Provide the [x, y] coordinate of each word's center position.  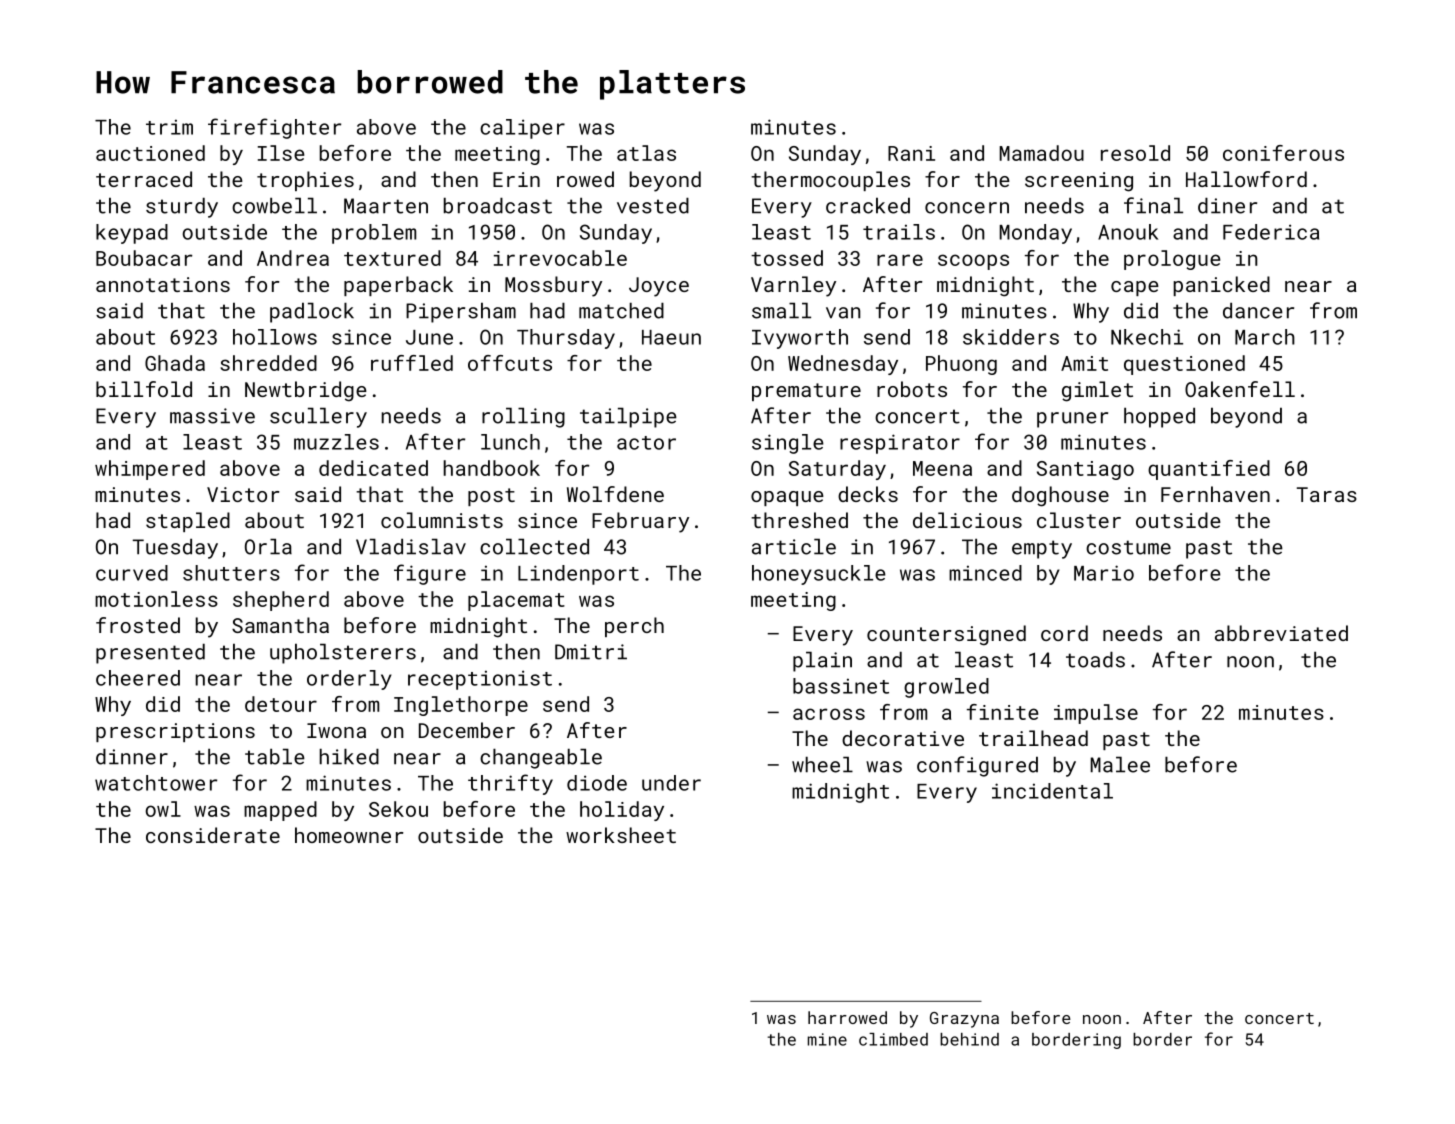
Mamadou [1042, 153]
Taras [1327, 494]
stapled [188, 522]
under [671, 783]
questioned [1184, 365]
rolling [523, 418]
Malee [1120, 765]
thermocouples [830, 181]
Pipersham [461, 313]
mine [827, 1039]
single [788, 444]
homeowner [349, 835]
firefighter [274, 128]
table [275, 757]
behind [969, 1039]
